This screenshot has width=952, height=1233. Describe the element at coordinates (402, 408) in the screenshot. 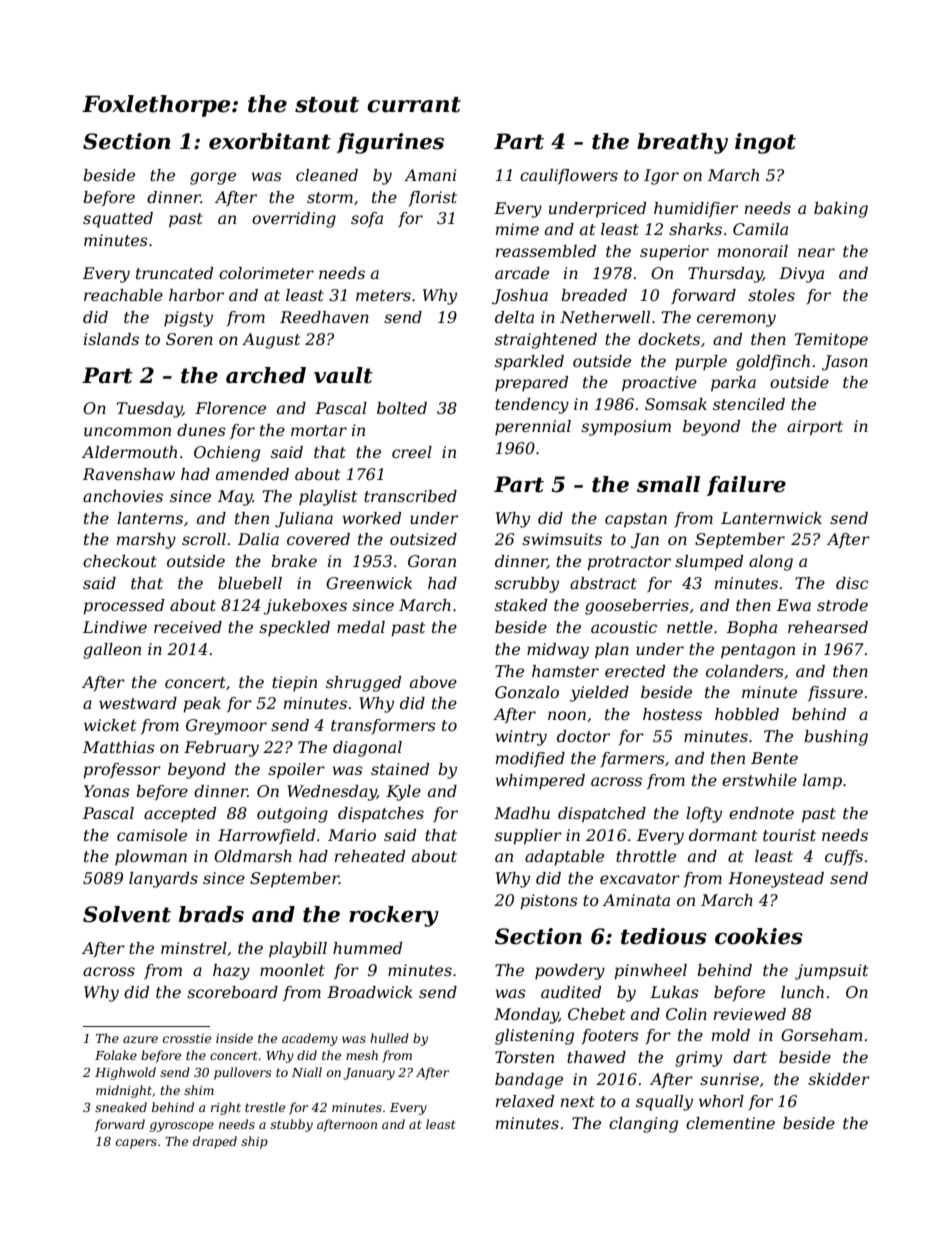

I see `bolted` at that location.
